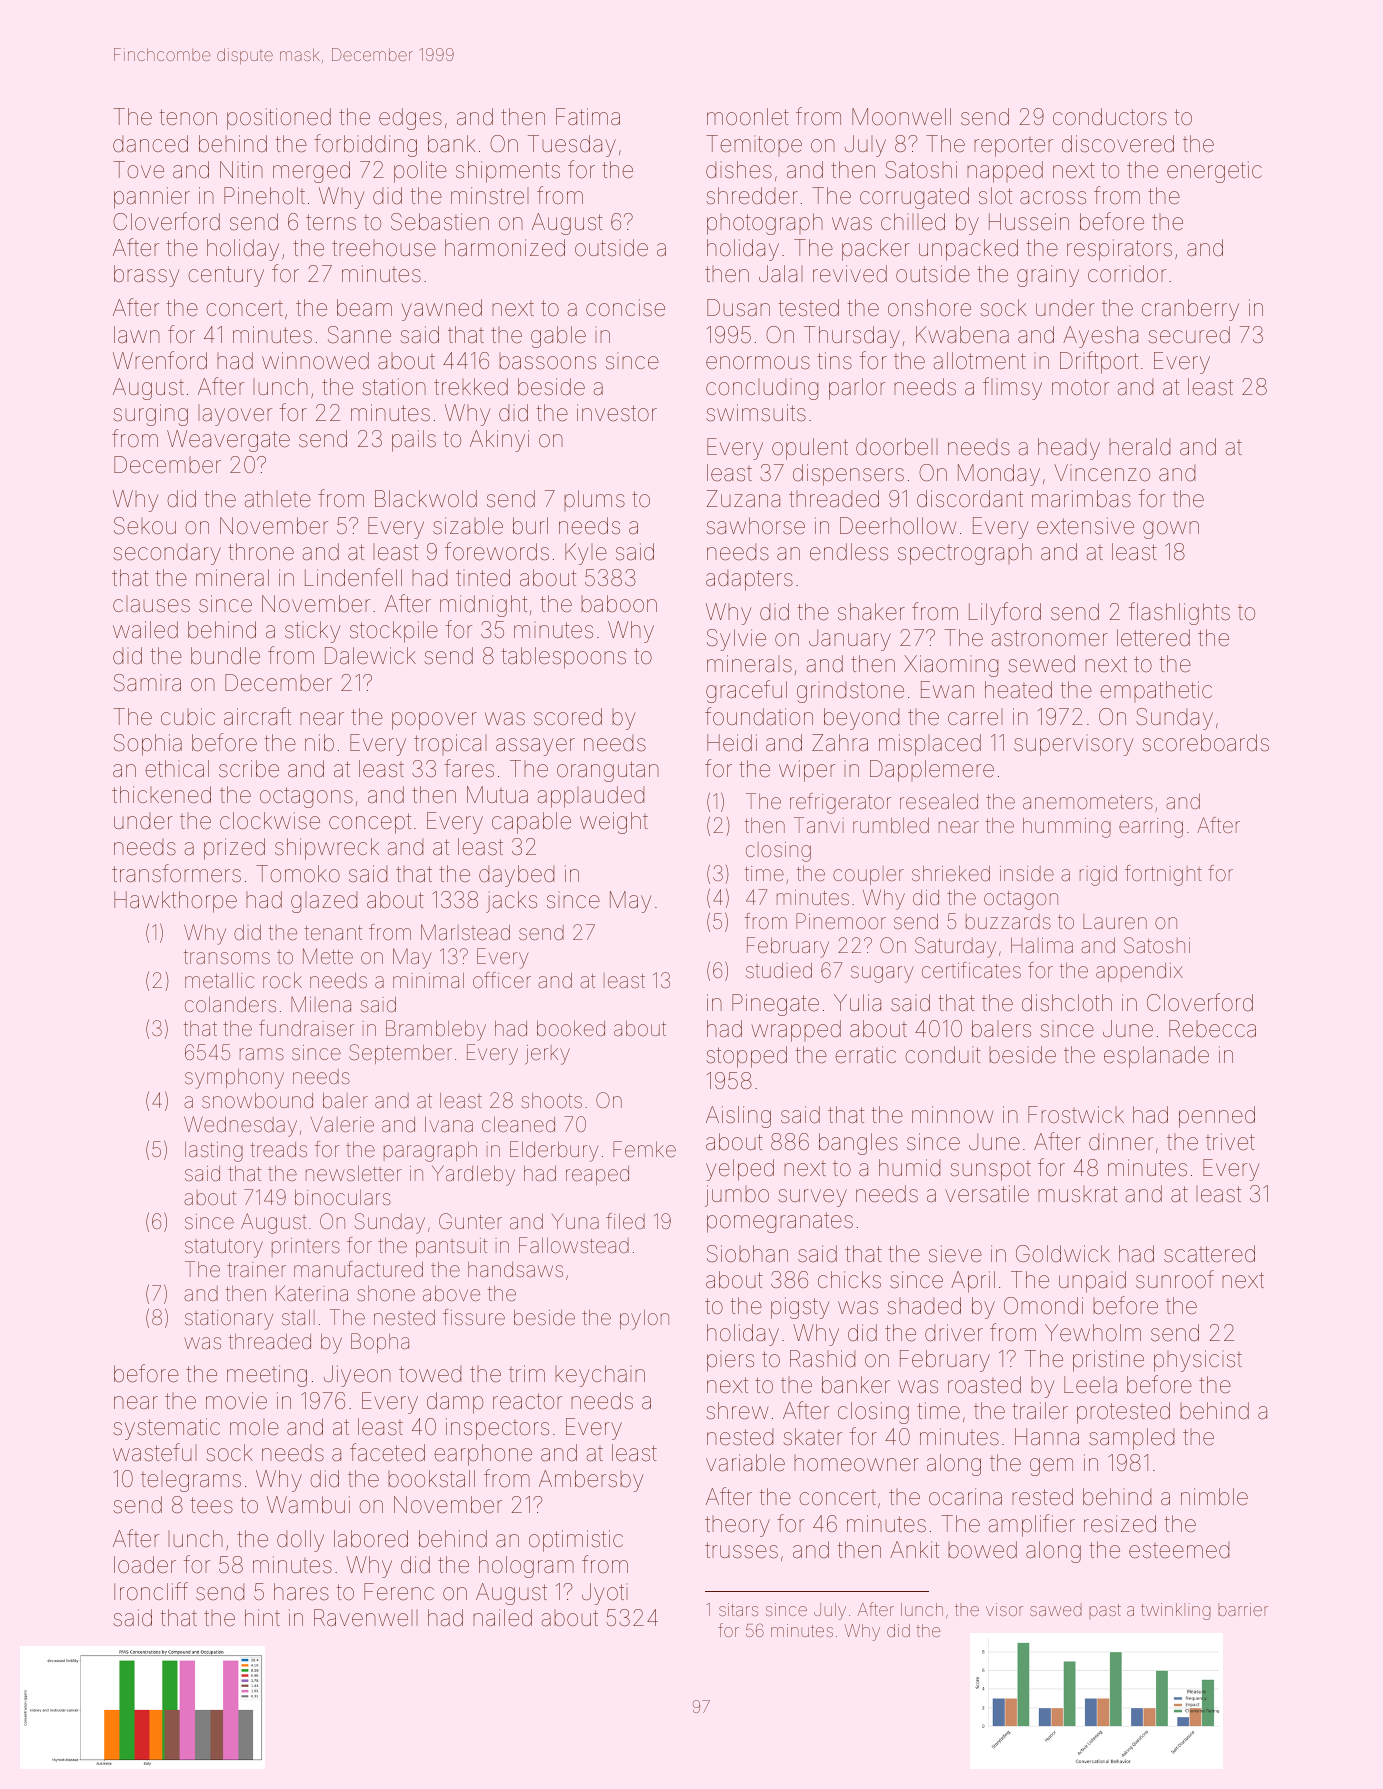  I want to click on Fatima, so click(588, 117).
